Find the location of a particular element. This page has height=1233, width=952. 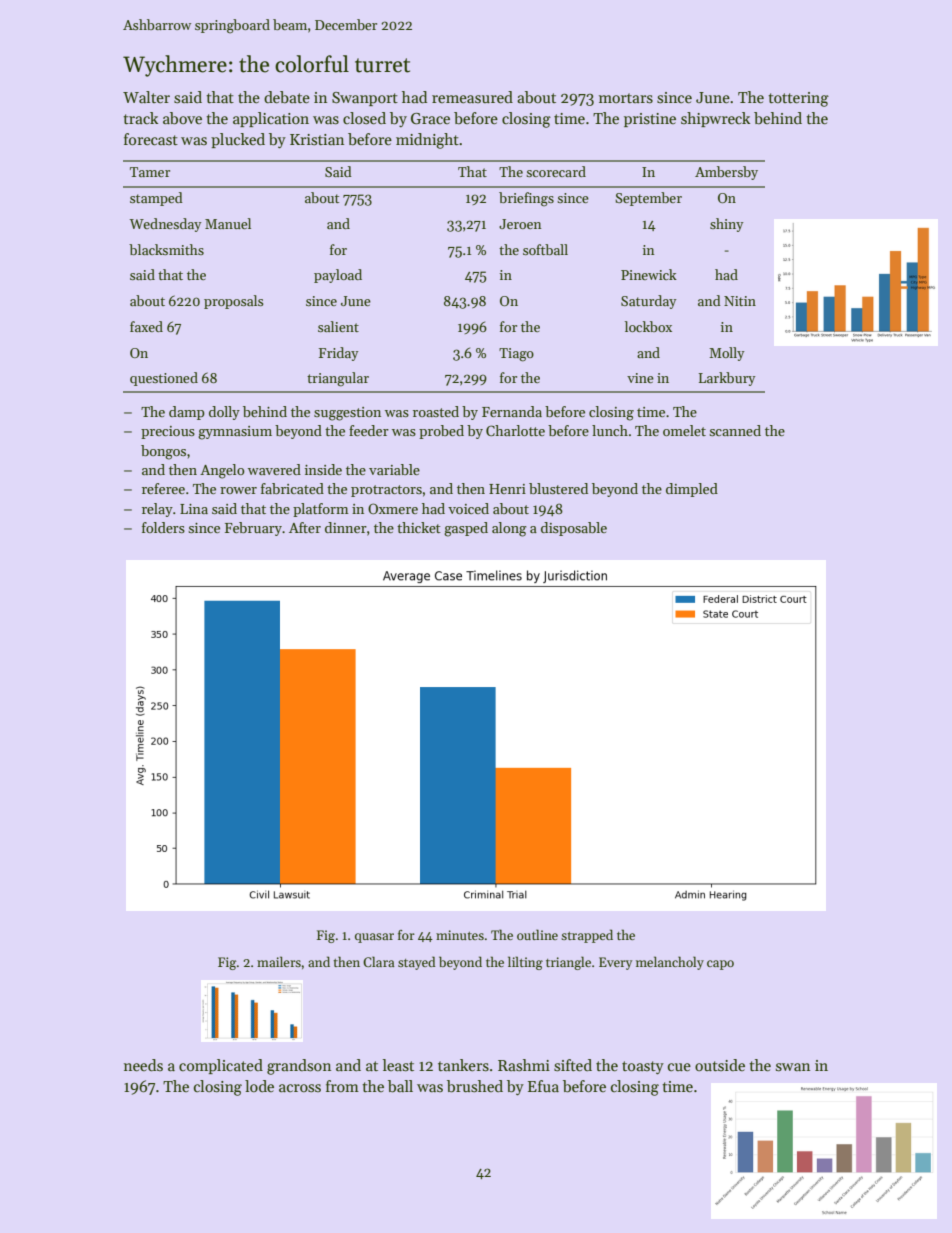

capo is located at coordinates (720, 965).
